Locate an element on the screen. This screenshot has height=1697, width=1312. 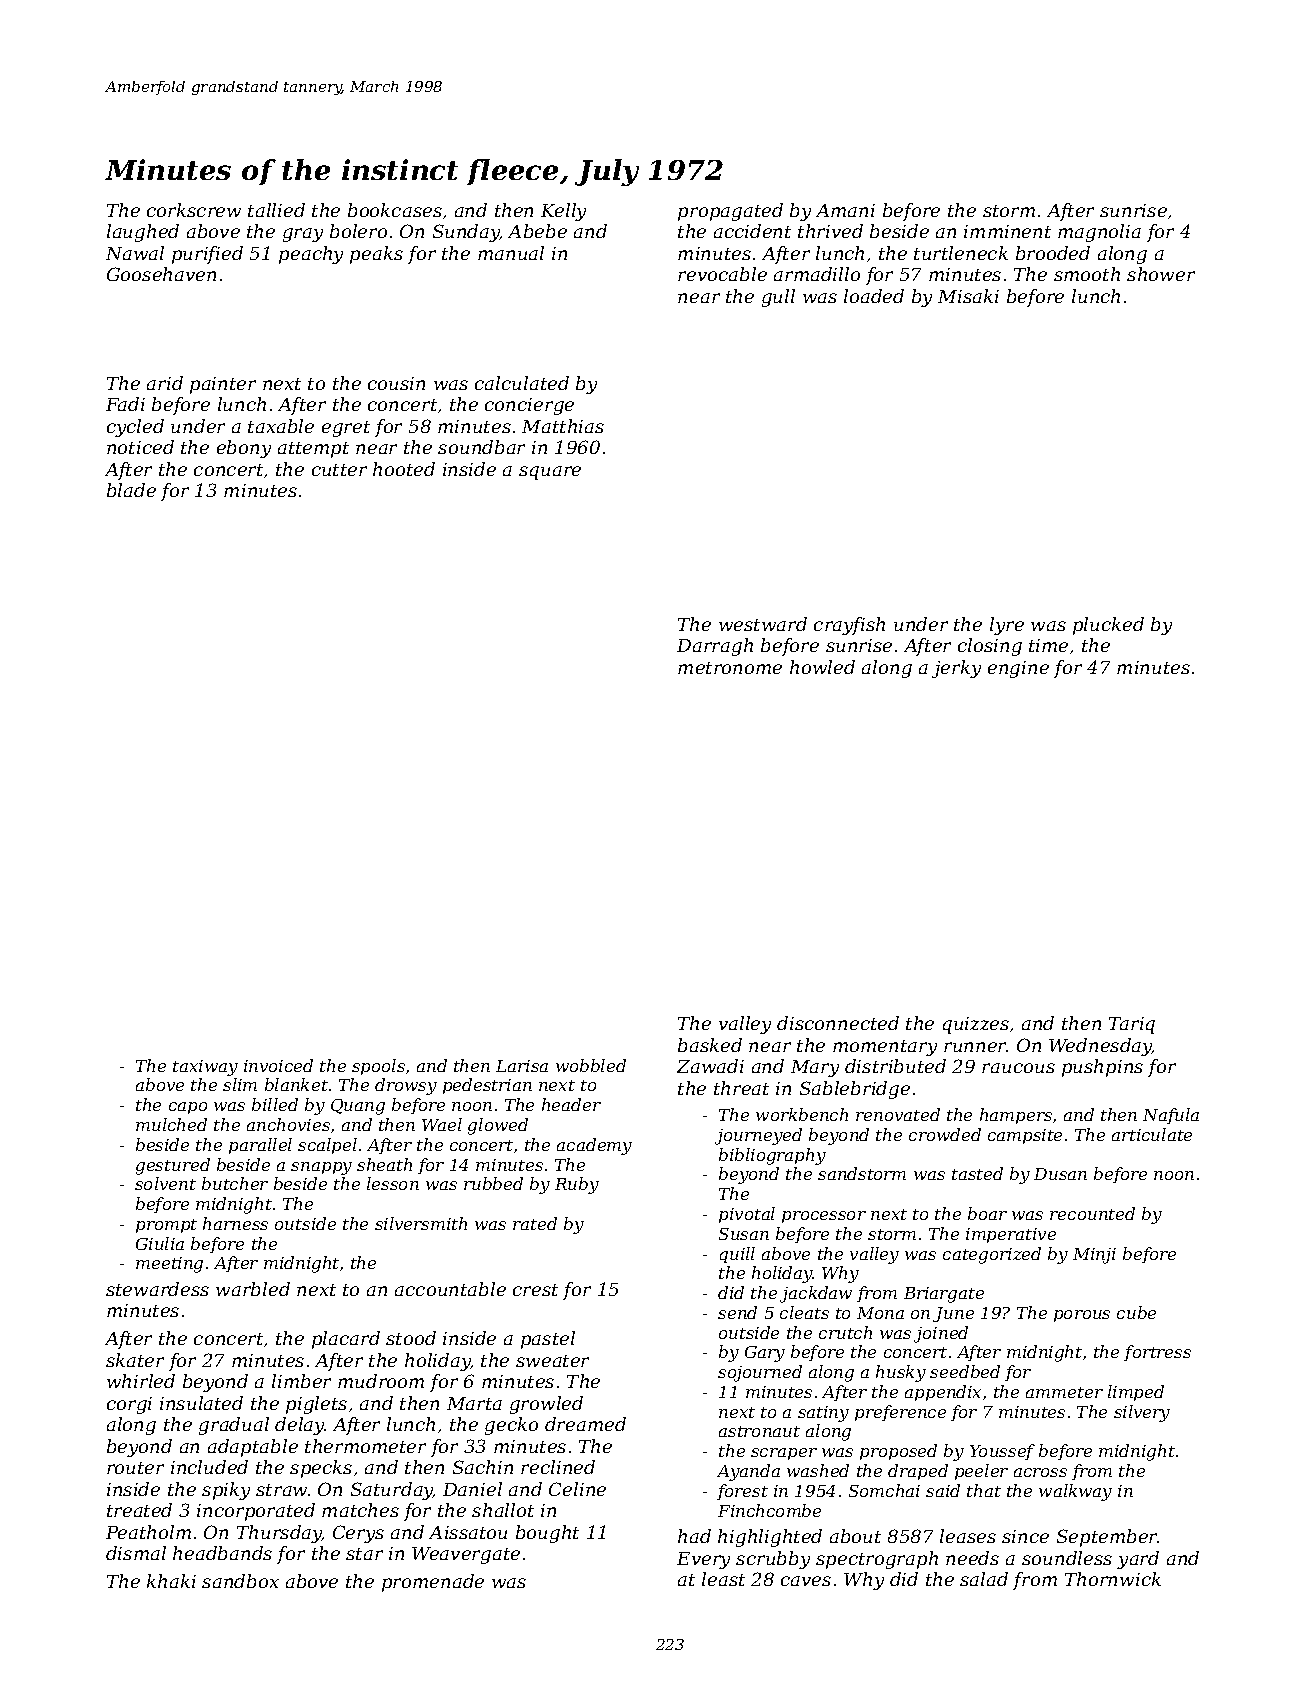
blade is located at coordinates (131, 490).
